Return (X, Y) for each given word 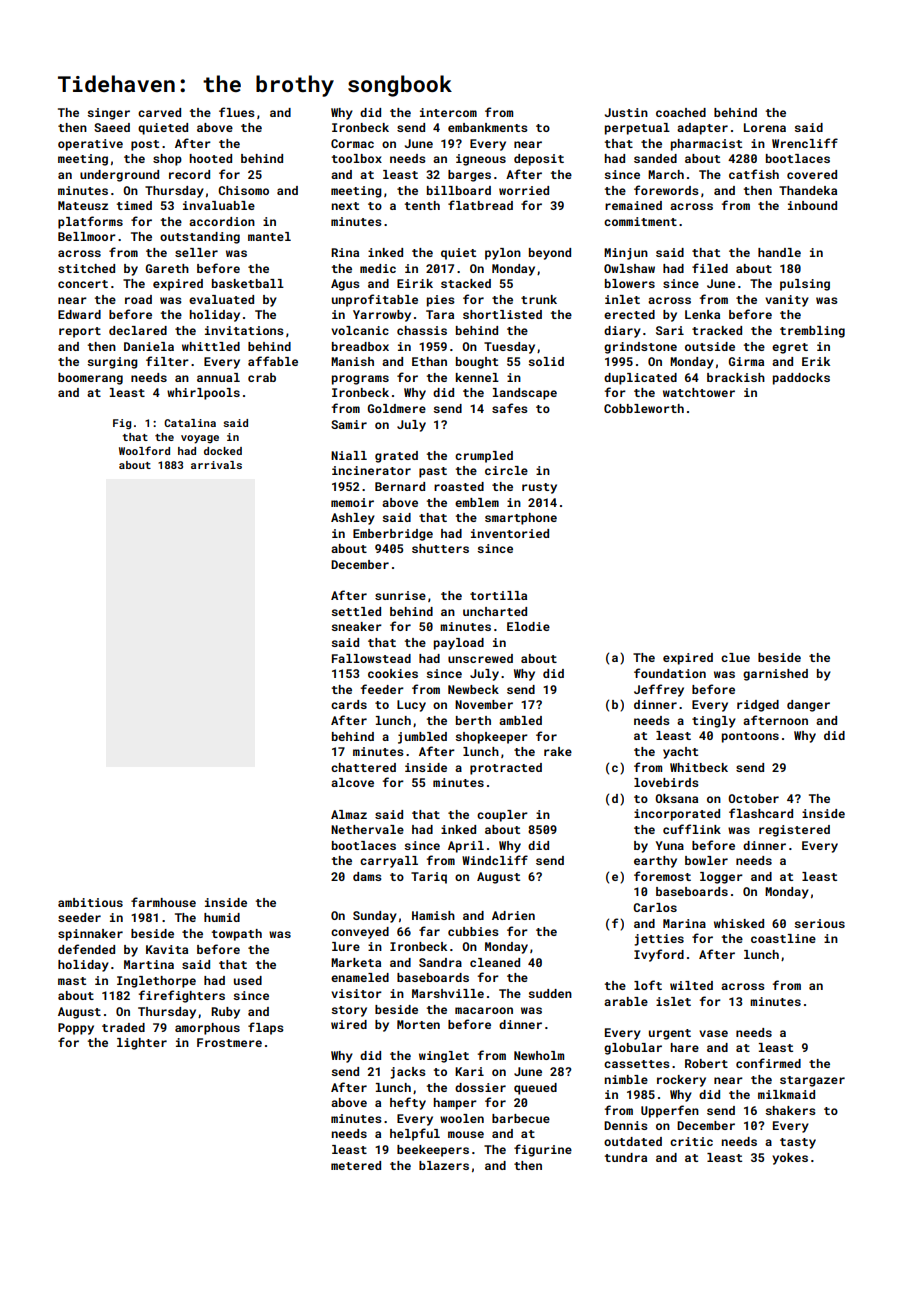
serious (820, 923)
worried (524, 190)
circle (506, 470)
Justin (626, 112)
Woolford (144, 450)
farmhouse (163, 902)
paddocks (801, 379)
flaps (266, 1028)
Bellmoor (87, 236)
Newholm (539, 1055)
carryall (389, 862)
